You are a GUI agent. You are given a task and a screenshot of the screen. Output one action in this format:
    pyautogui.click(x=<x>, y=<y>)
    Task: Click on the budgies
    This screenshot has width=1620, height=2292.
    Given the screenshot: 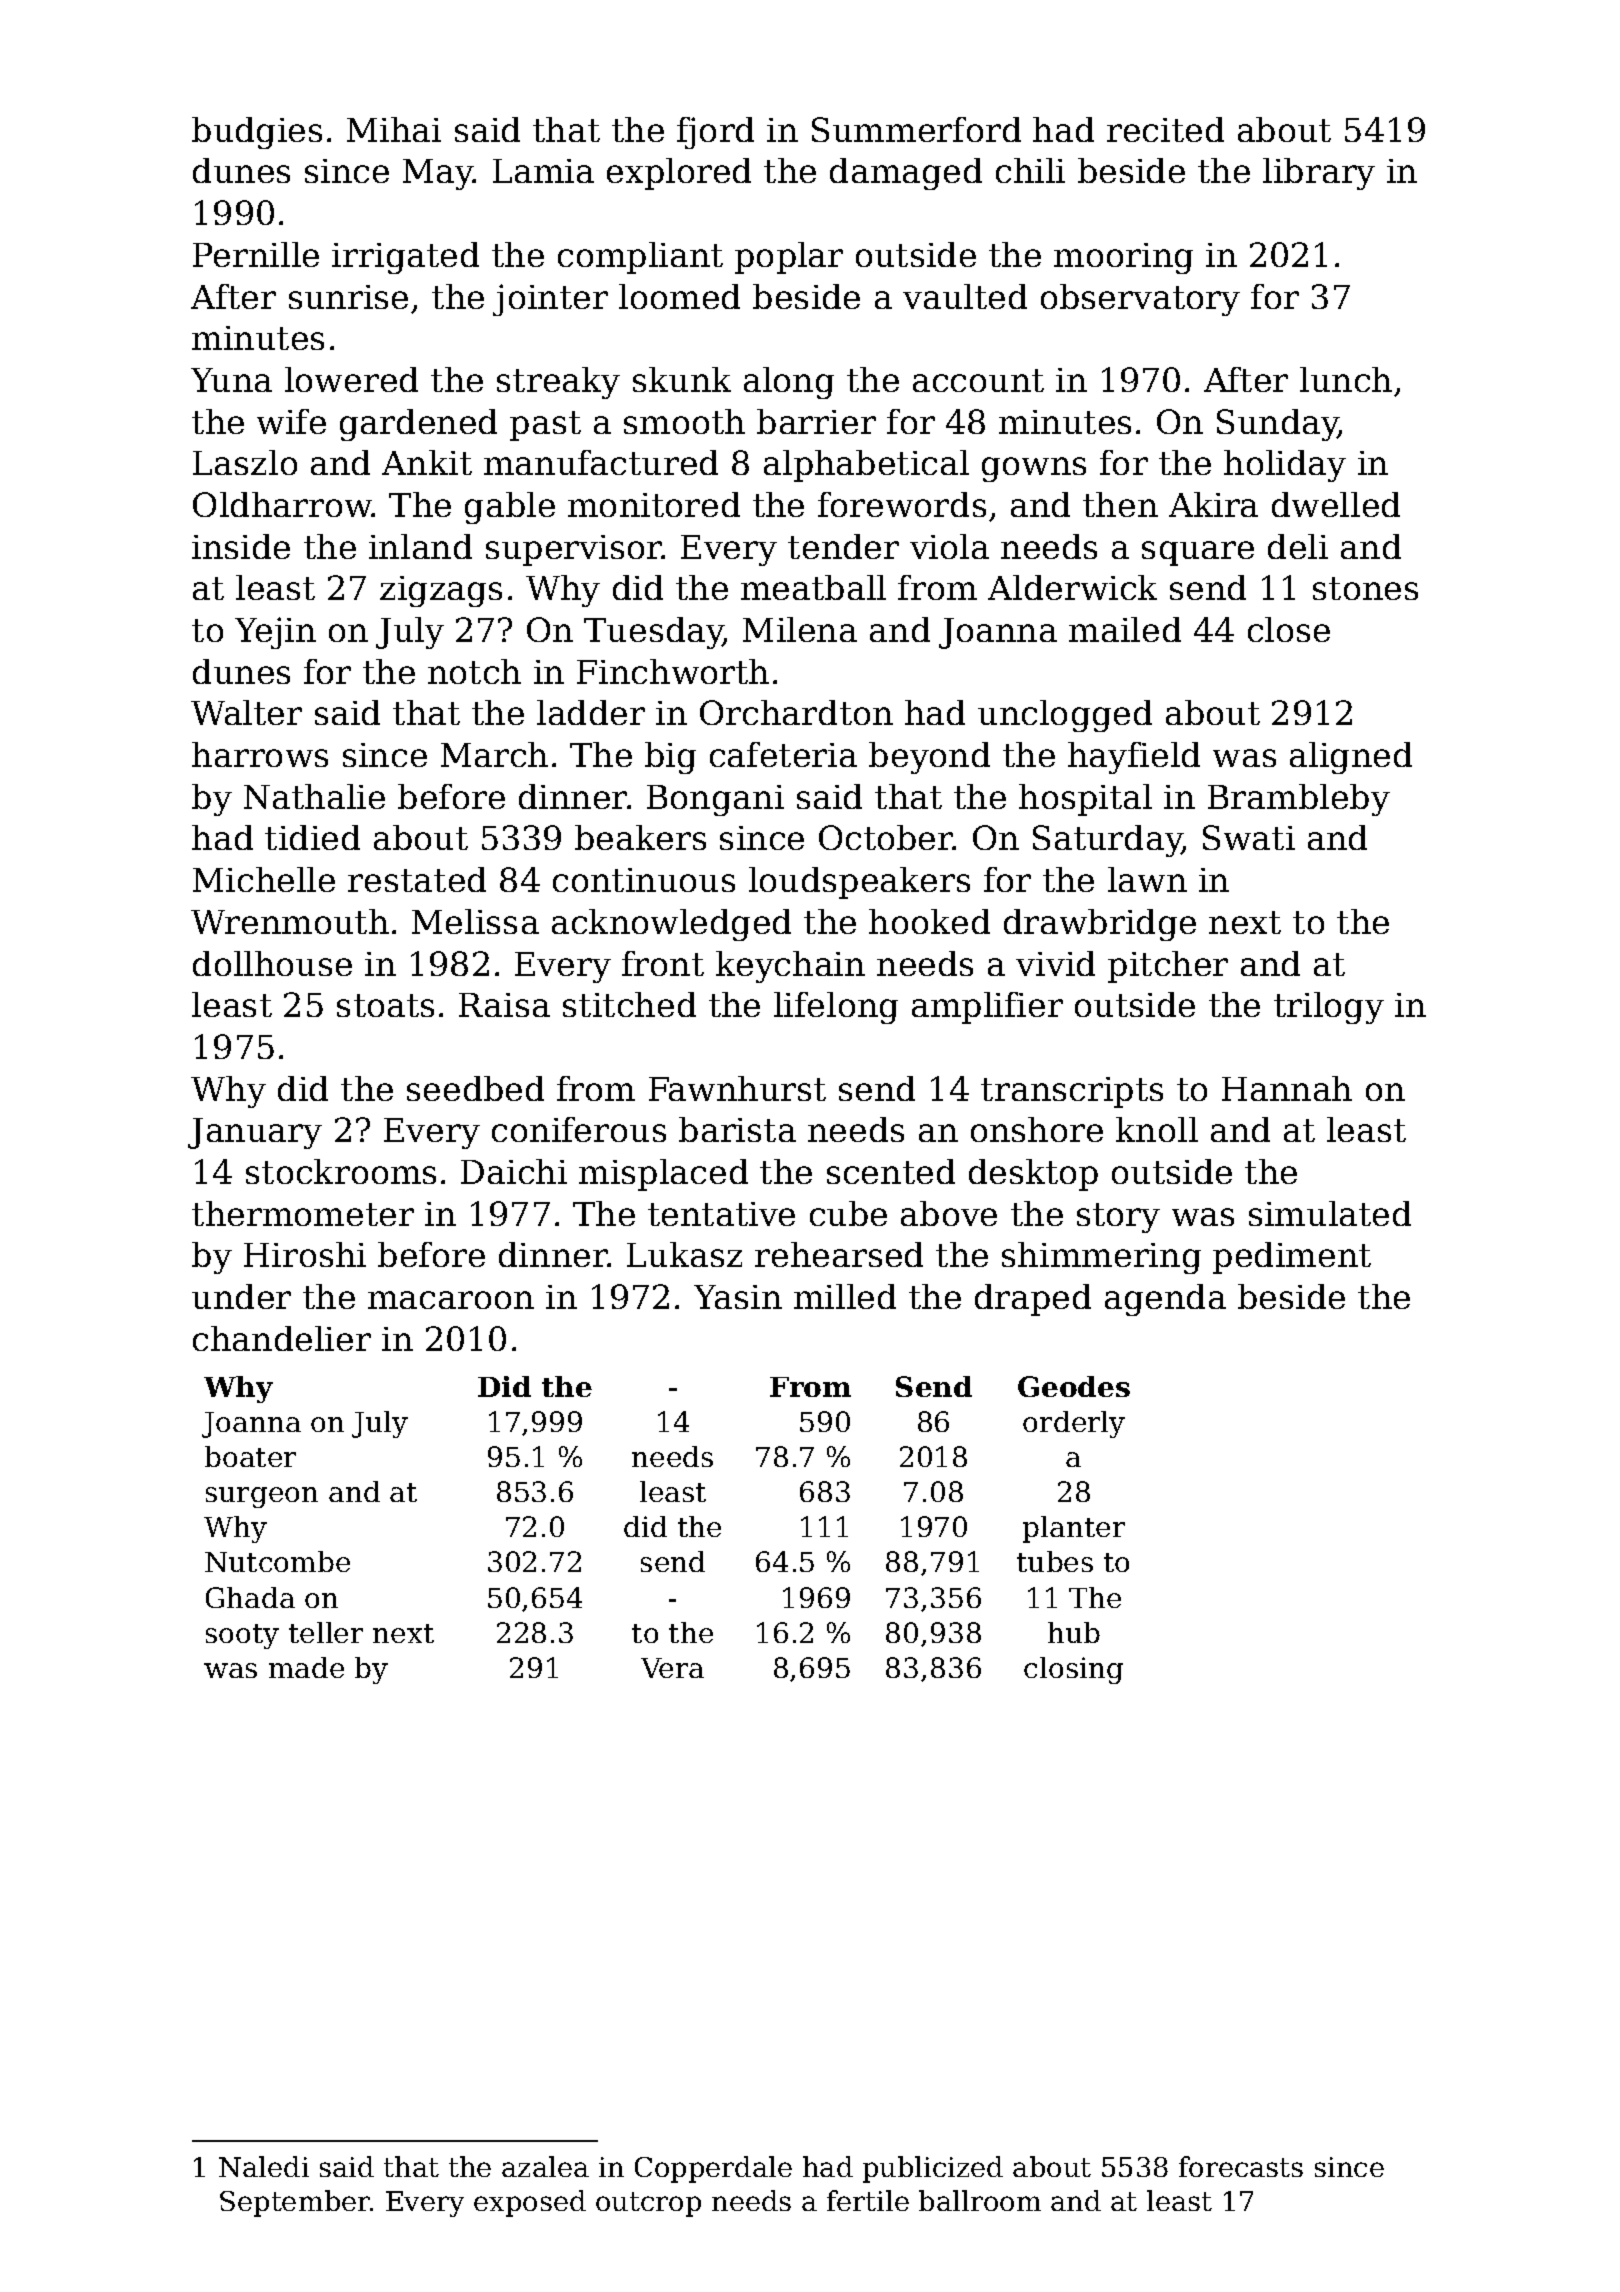 What is the action you would take?
    pyautogui.click(x=257, y=133)
